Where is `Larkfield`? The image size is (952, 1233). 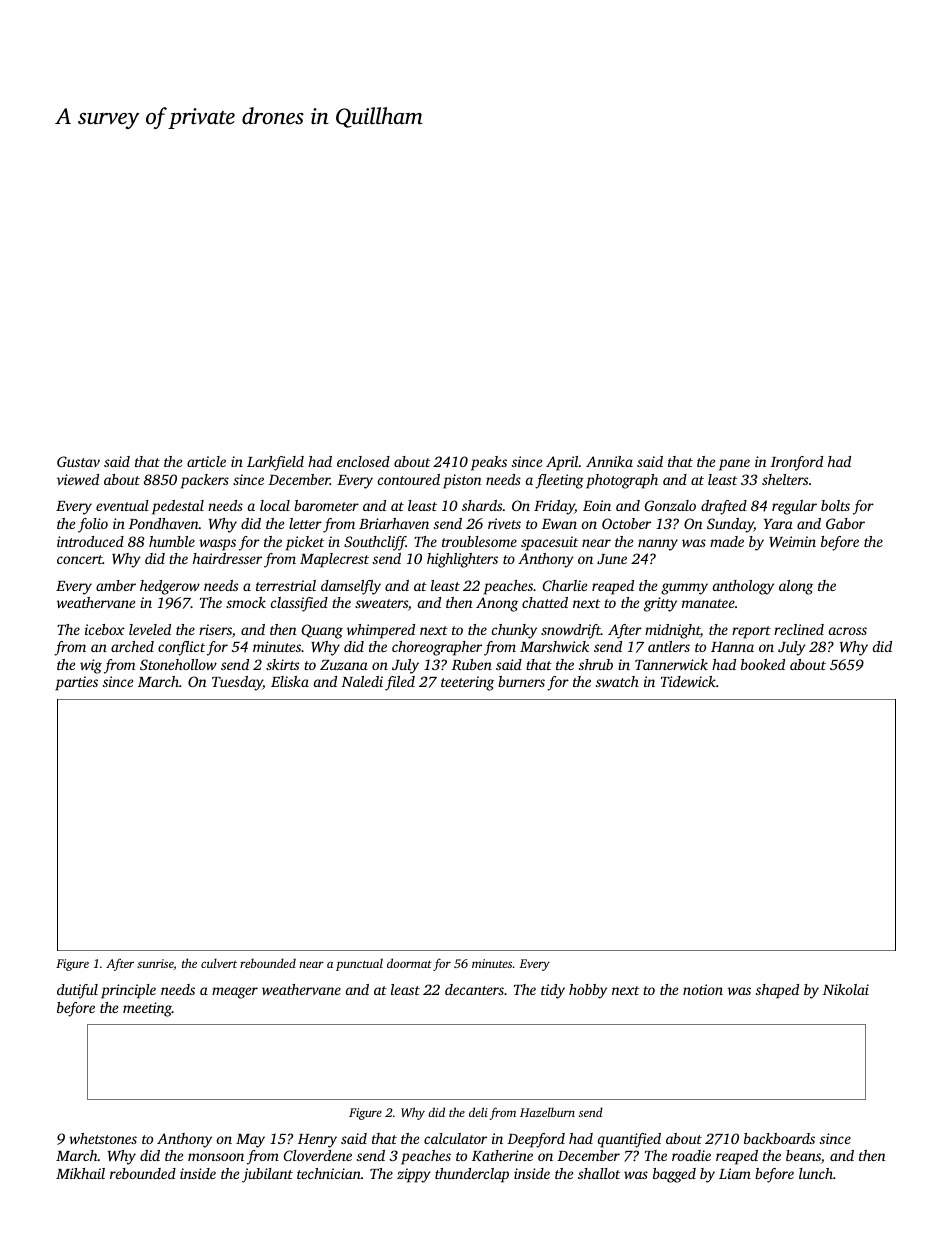 Larkfield is located at coordinates (275, 463).
